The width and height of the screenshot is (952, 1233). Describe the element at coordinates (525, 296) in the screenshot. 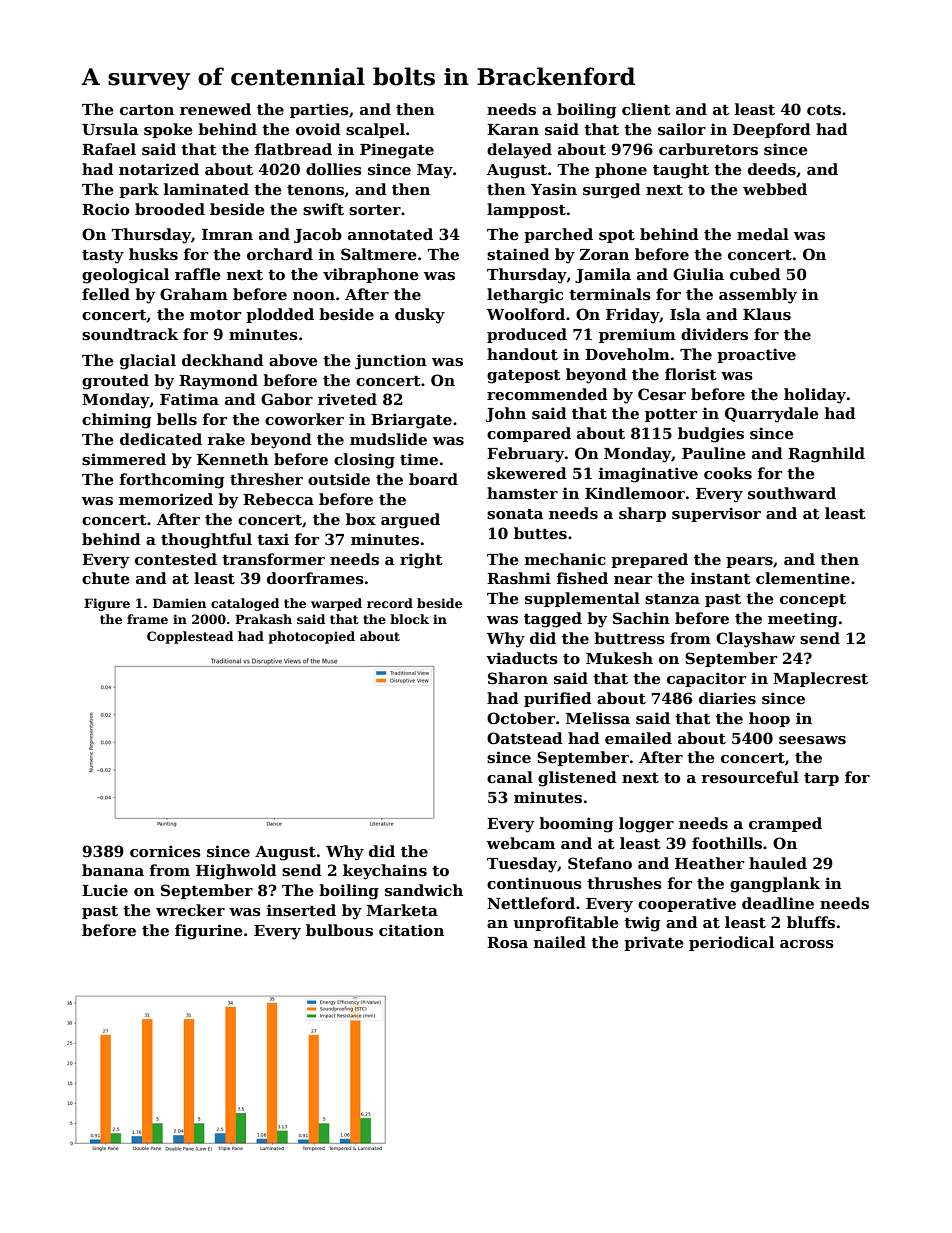

I see `lethargic` at that location.
